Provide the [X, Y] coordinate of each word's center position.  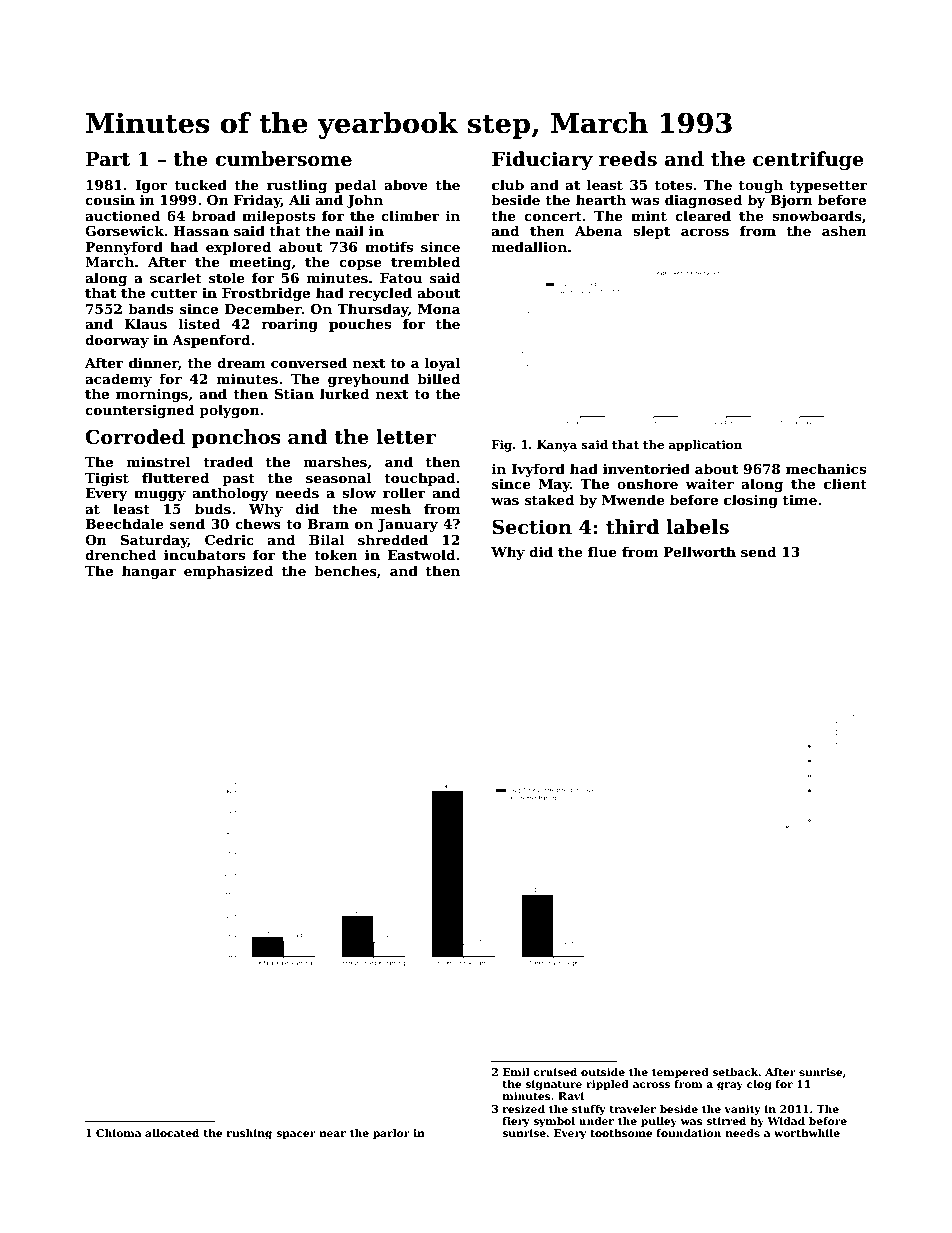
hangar [149, 572]
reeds [628, 159]
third [632, 527]
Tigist [107, 479]
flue [602, 551]
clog [759, 1085]
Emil [516, 1072]
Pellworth [699, 551]
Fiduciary [542, 160]
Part [108, 159]
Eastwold [421, 554]
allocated [172, 1133]
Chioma [118, 1133]
